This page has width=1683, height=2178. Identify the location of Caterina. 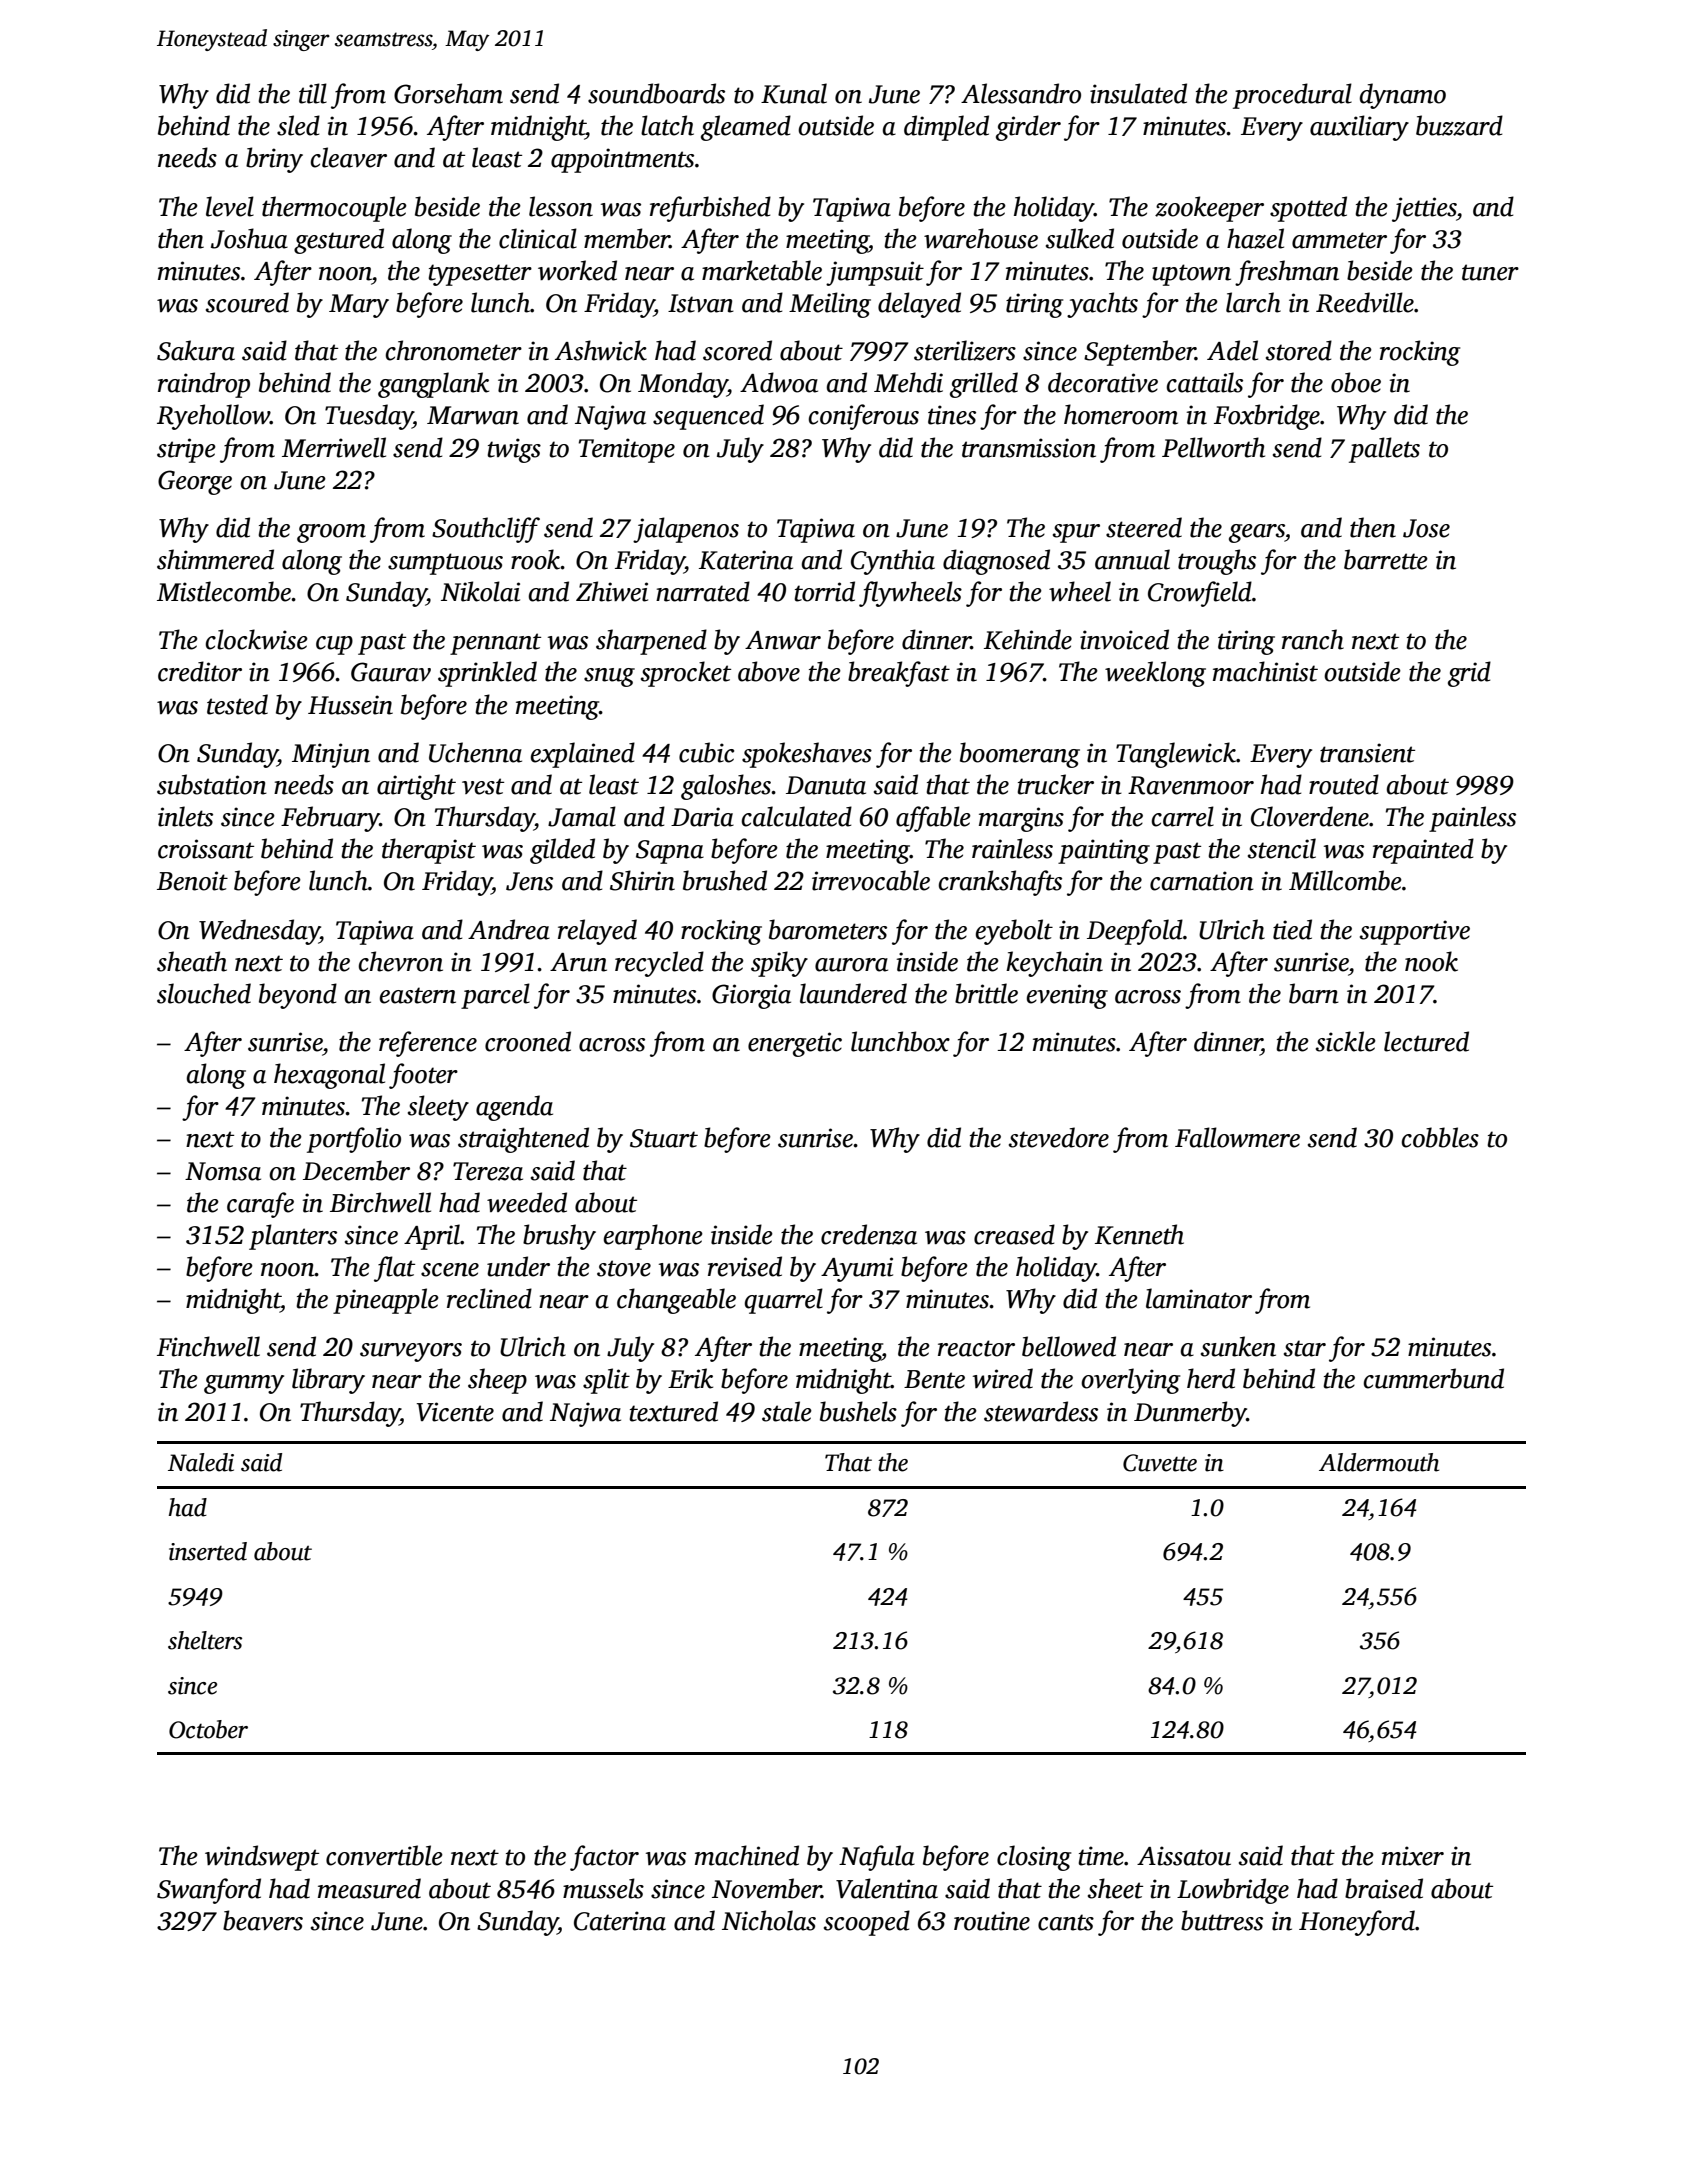
(620, 1921).
